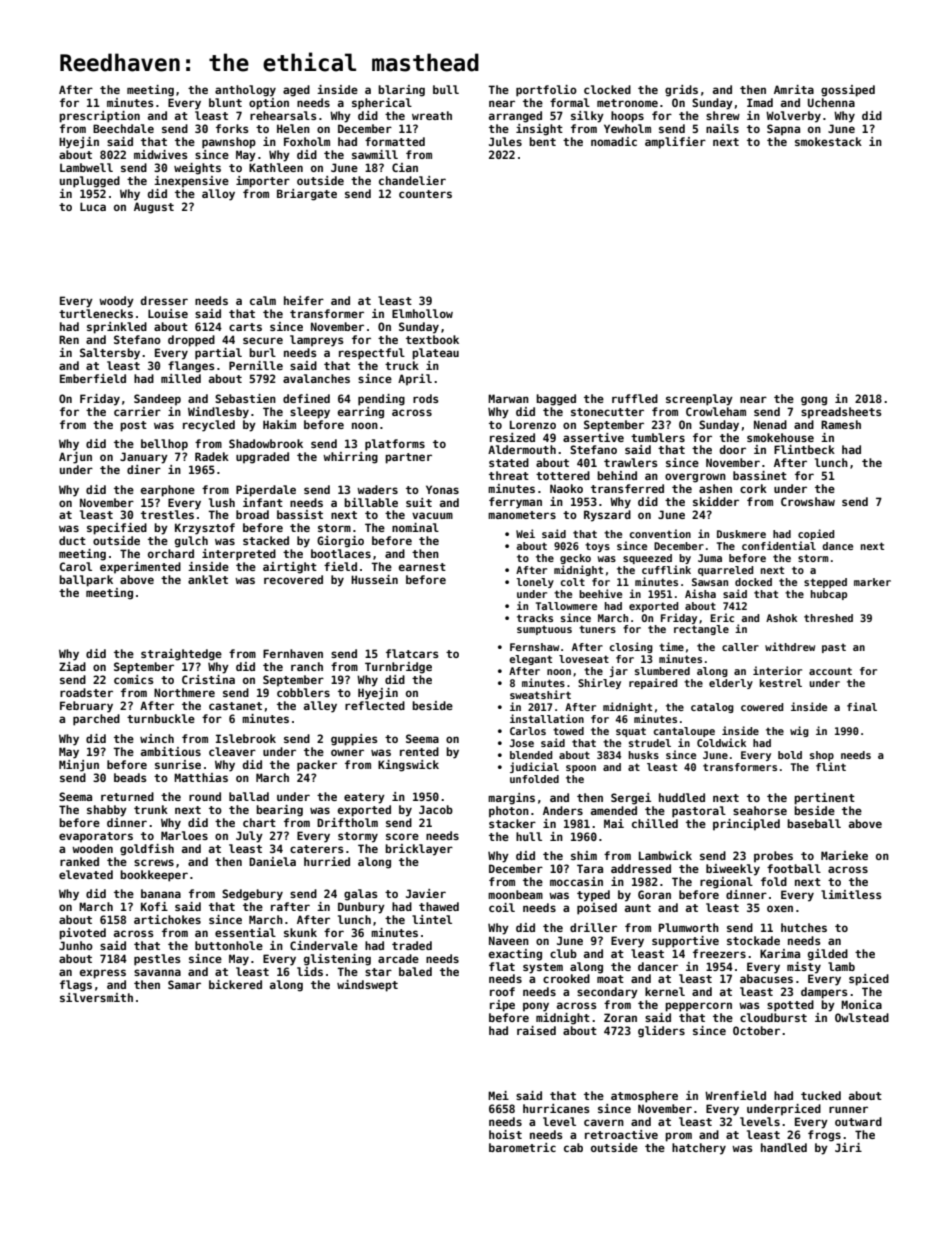 Image resolution: width=952 pixels, height=1233 pixels. I want to click on Elmhollow, so click(422, 313).
